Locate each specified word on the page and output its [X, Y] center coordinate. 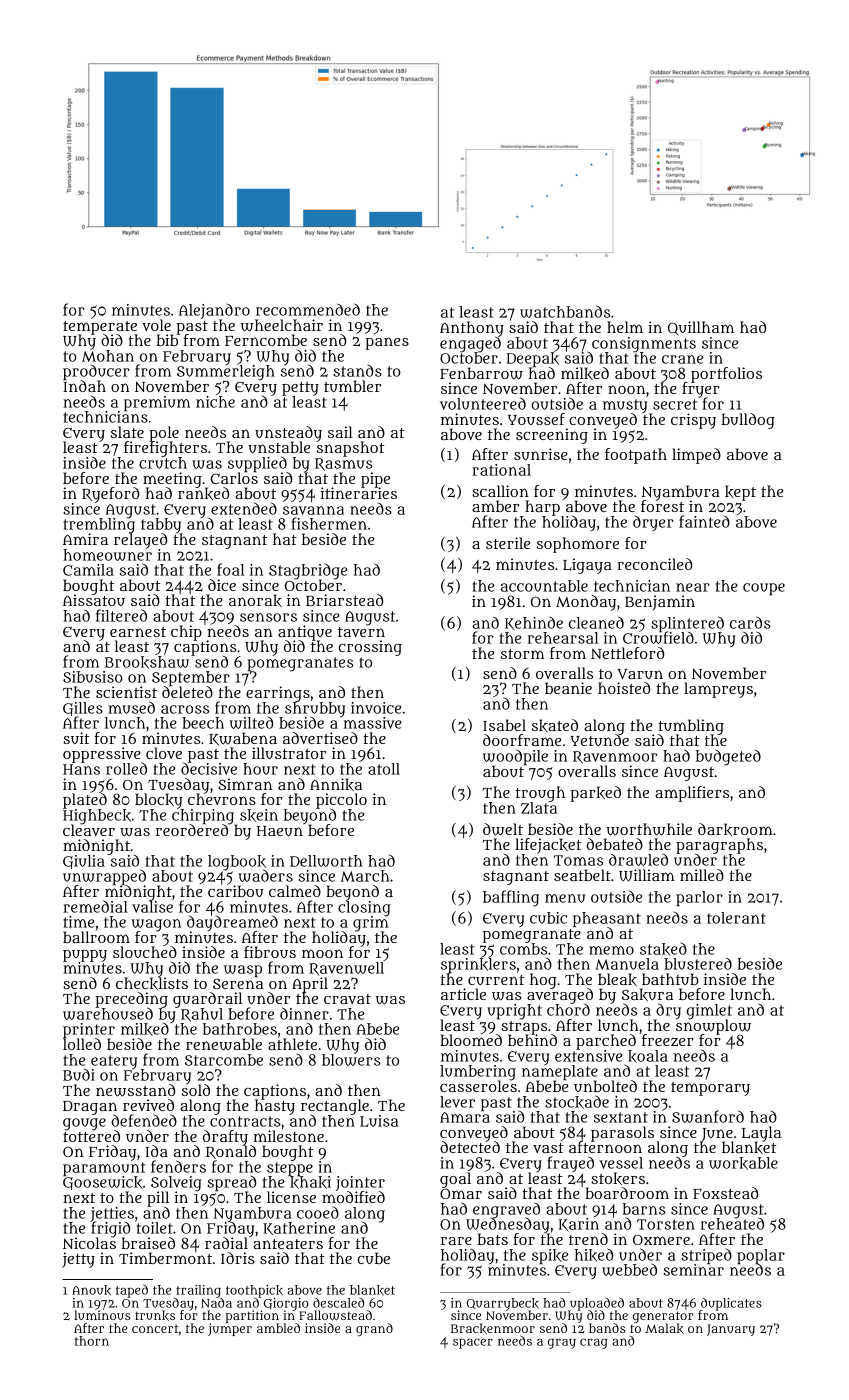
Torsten [666, 1224]
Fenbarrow [481, 373]
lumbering [478, 1073]
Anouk [91, 1290]
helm [625, 327]
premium [157, 403]
